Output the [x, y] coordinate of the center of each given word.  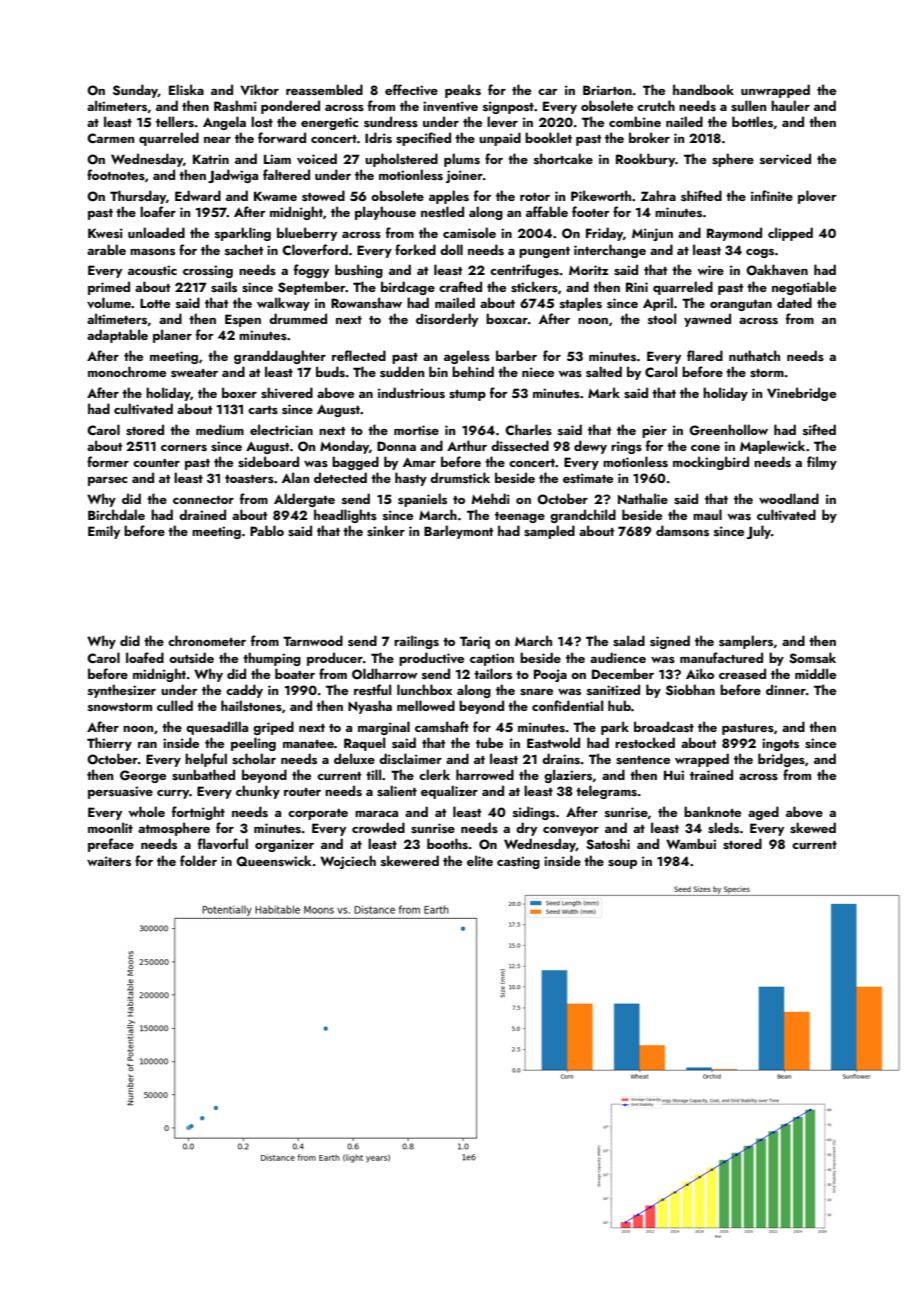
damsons [682, 531]
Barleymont [458, 532]
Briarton [607, 90]
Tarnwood [313, 640]
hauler [790, 105]
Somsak [812, 658]
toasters [249, 479]
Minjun [652, 234]
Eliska [186, 90]
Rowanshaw [366, 303]
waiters [109, 861]
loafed [145, 657]
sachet [244, 250]
